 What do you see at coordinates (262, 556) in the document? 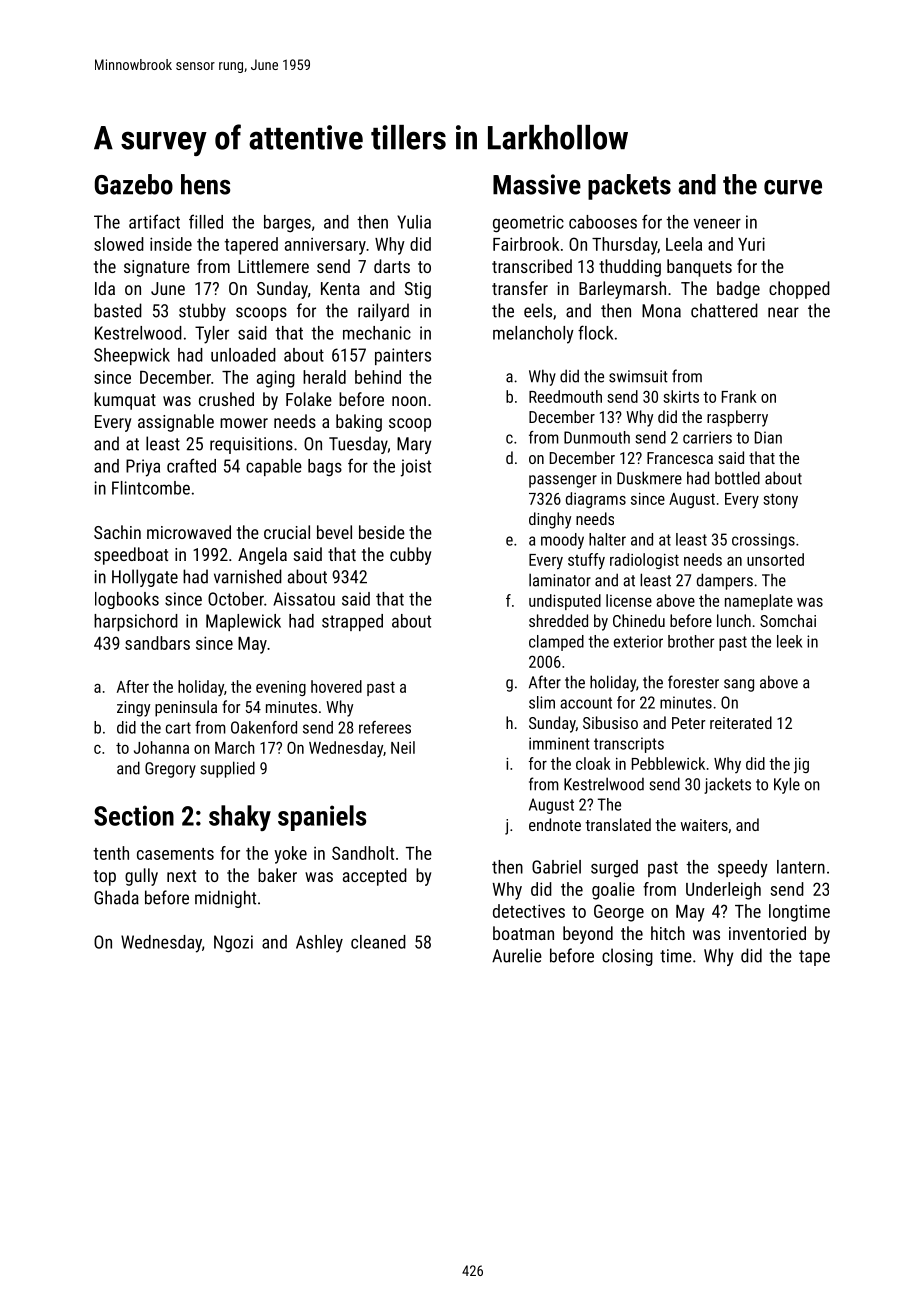
I see `Angela` at bounding box center [262, 556].
